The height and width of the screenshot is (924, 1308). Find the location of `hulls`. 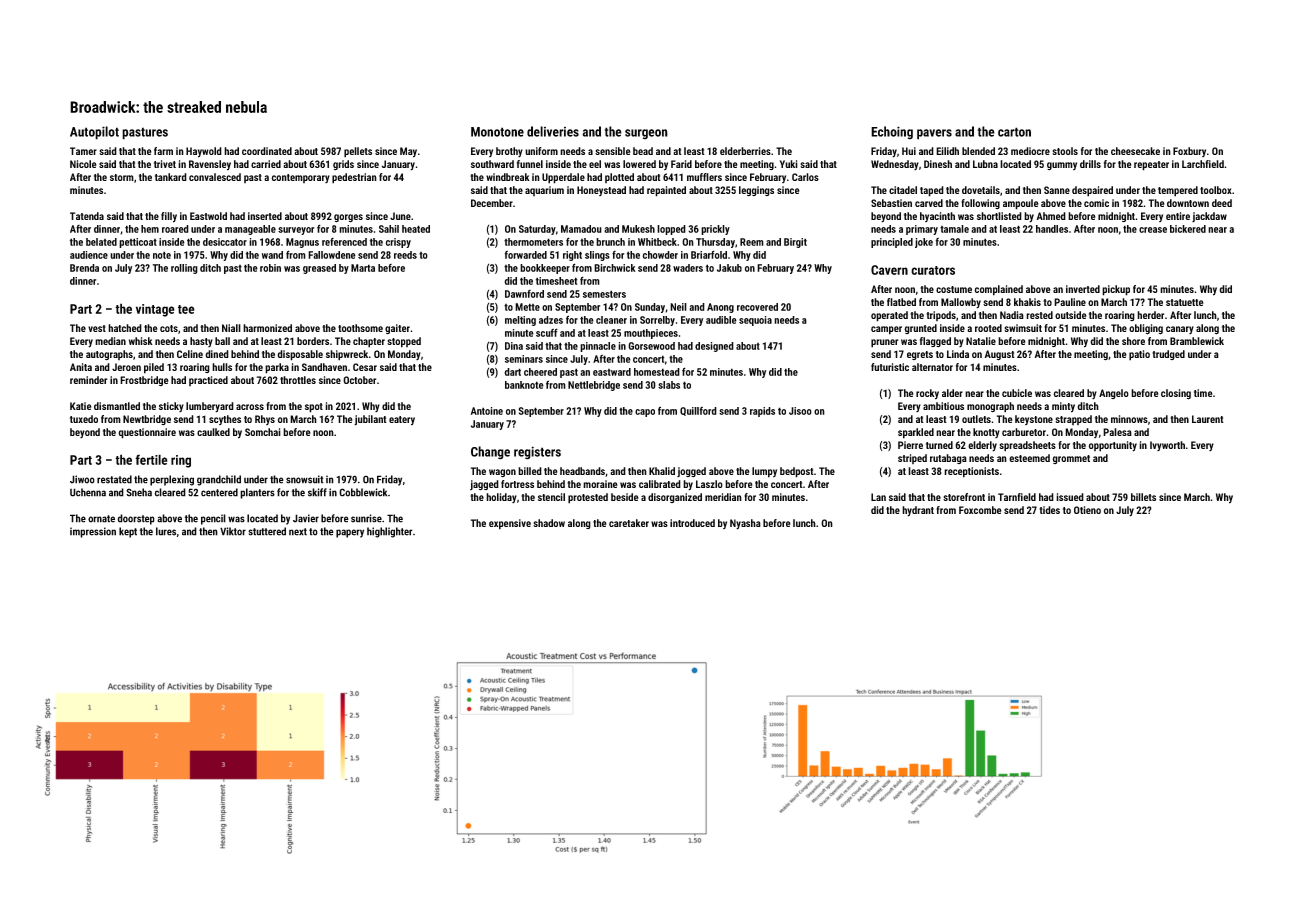

hulls is located at coordinates (222, 367).
